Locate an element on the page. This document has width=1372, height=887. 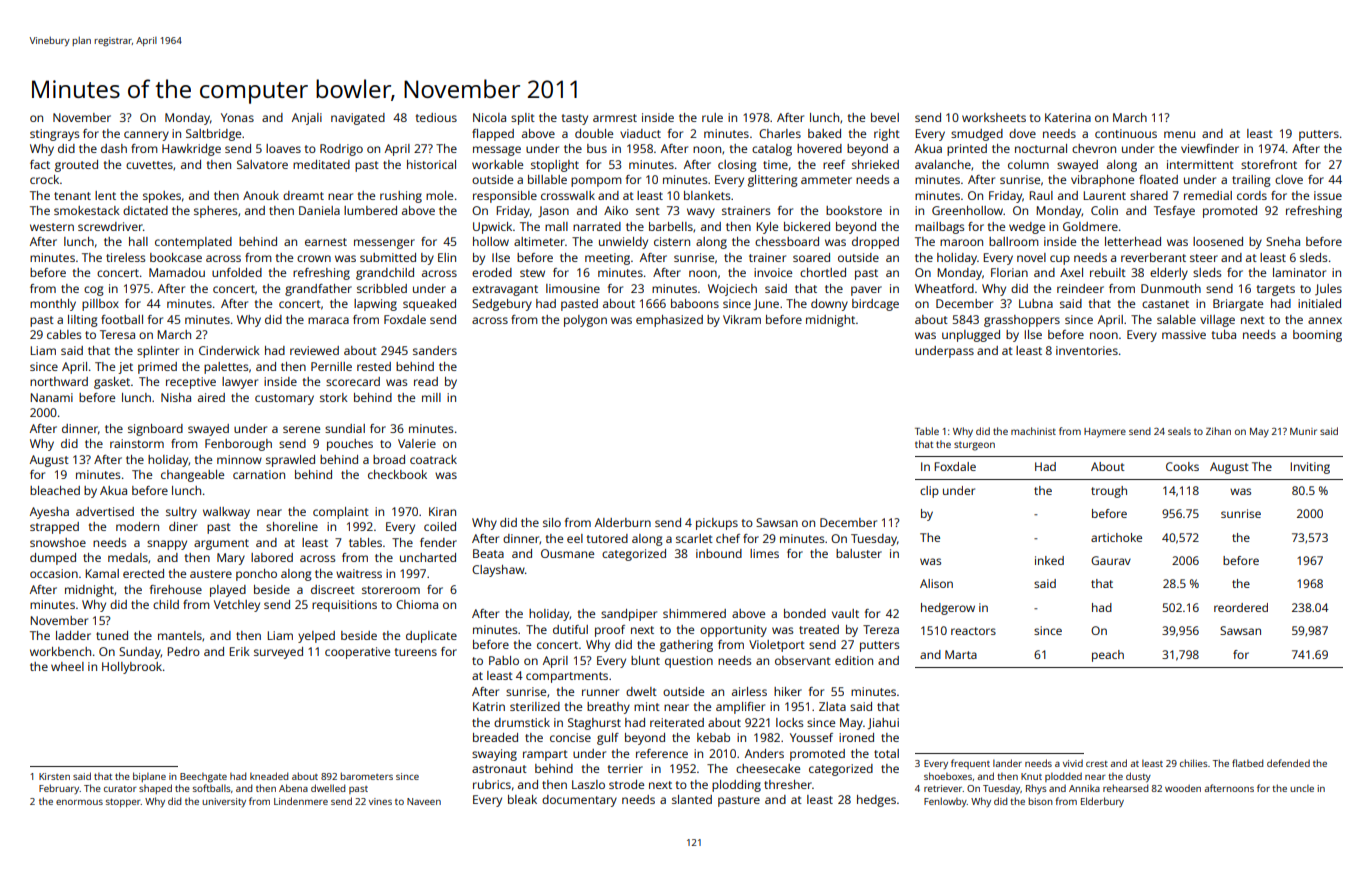
Katerina is located at coordinates (1068, 117).
